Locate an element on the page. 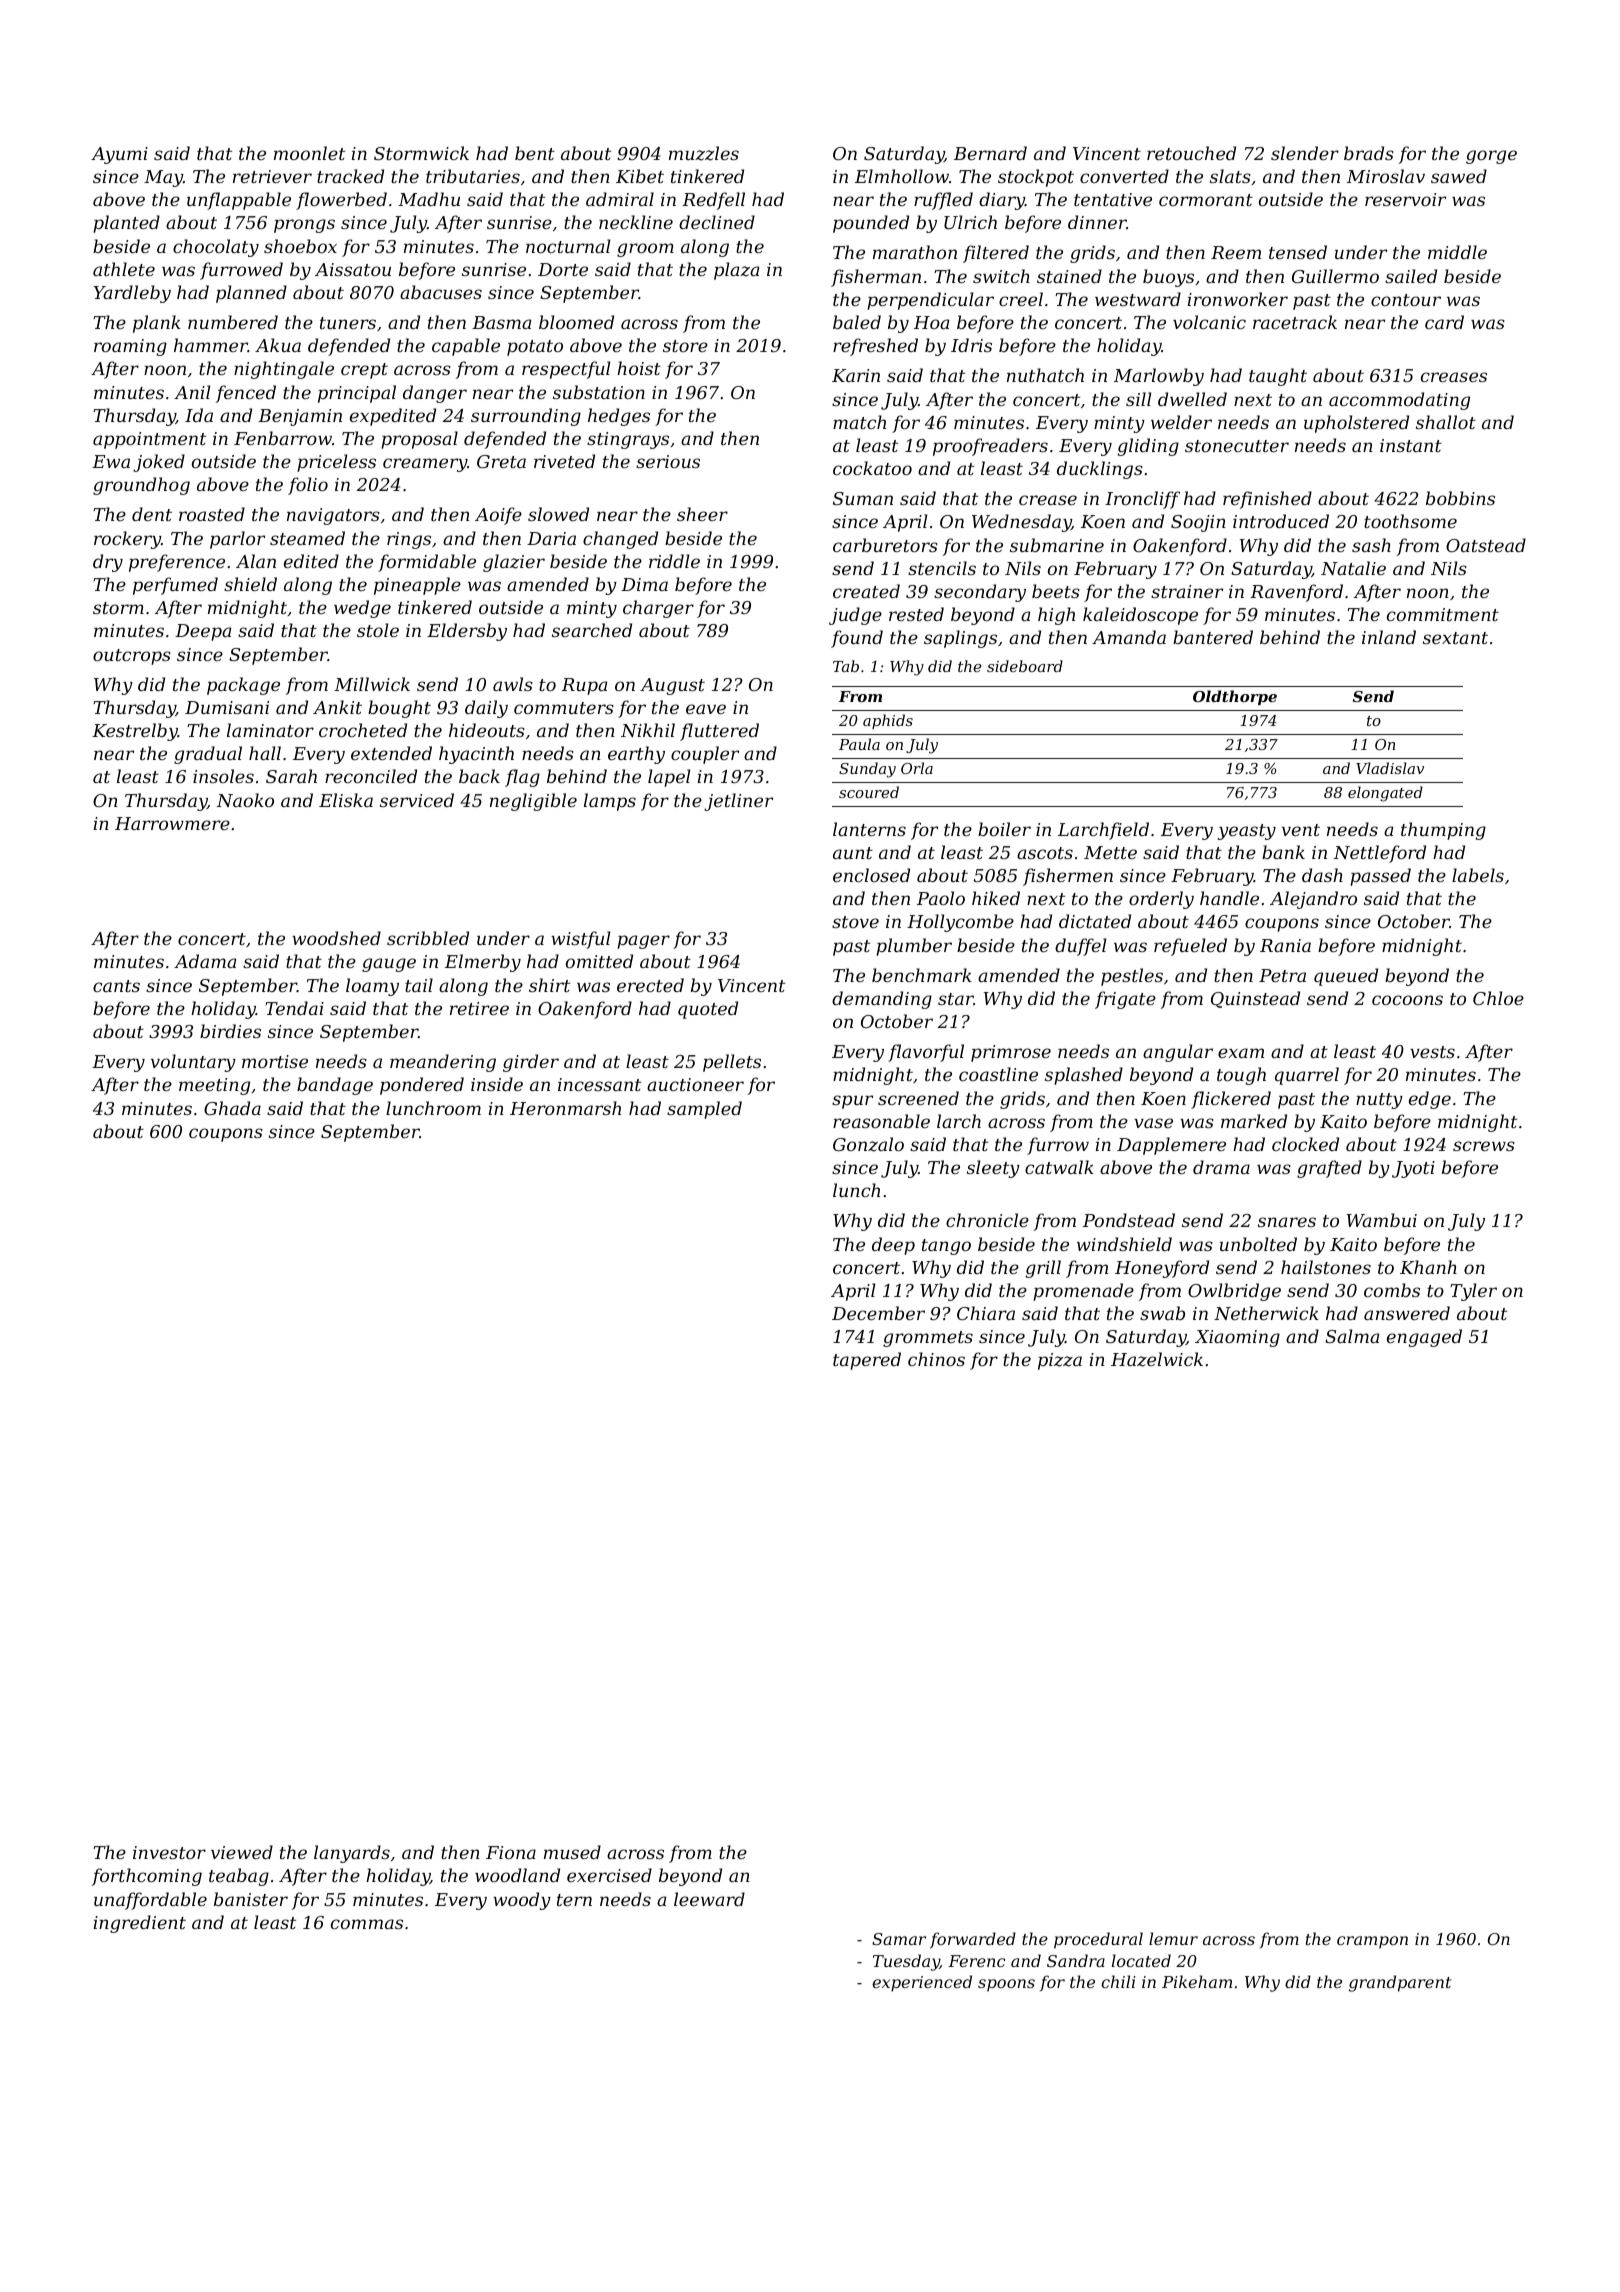  stained is located at coordinates (1069, 276).
